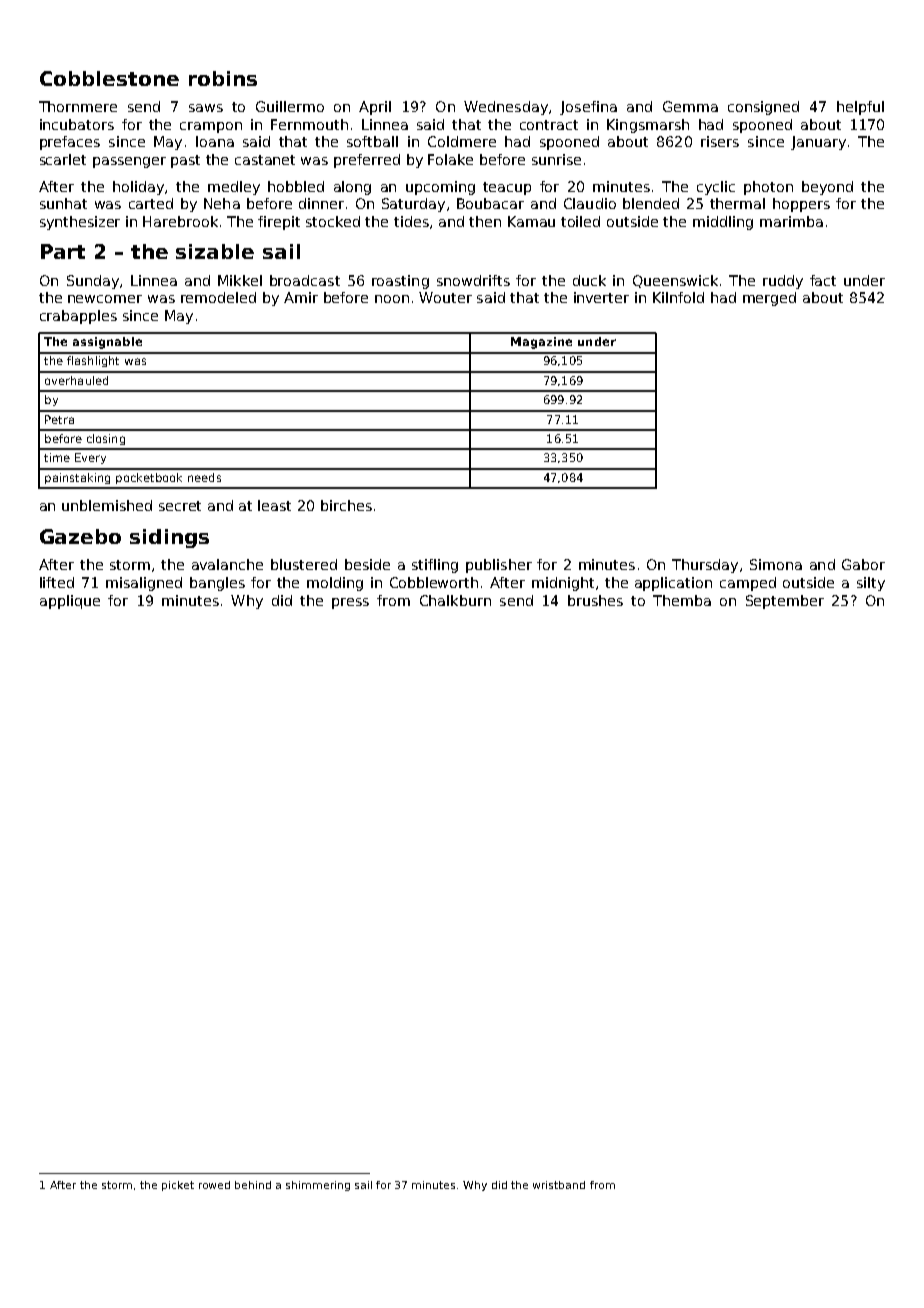  I want to click on picket, so click(178, 1186).
